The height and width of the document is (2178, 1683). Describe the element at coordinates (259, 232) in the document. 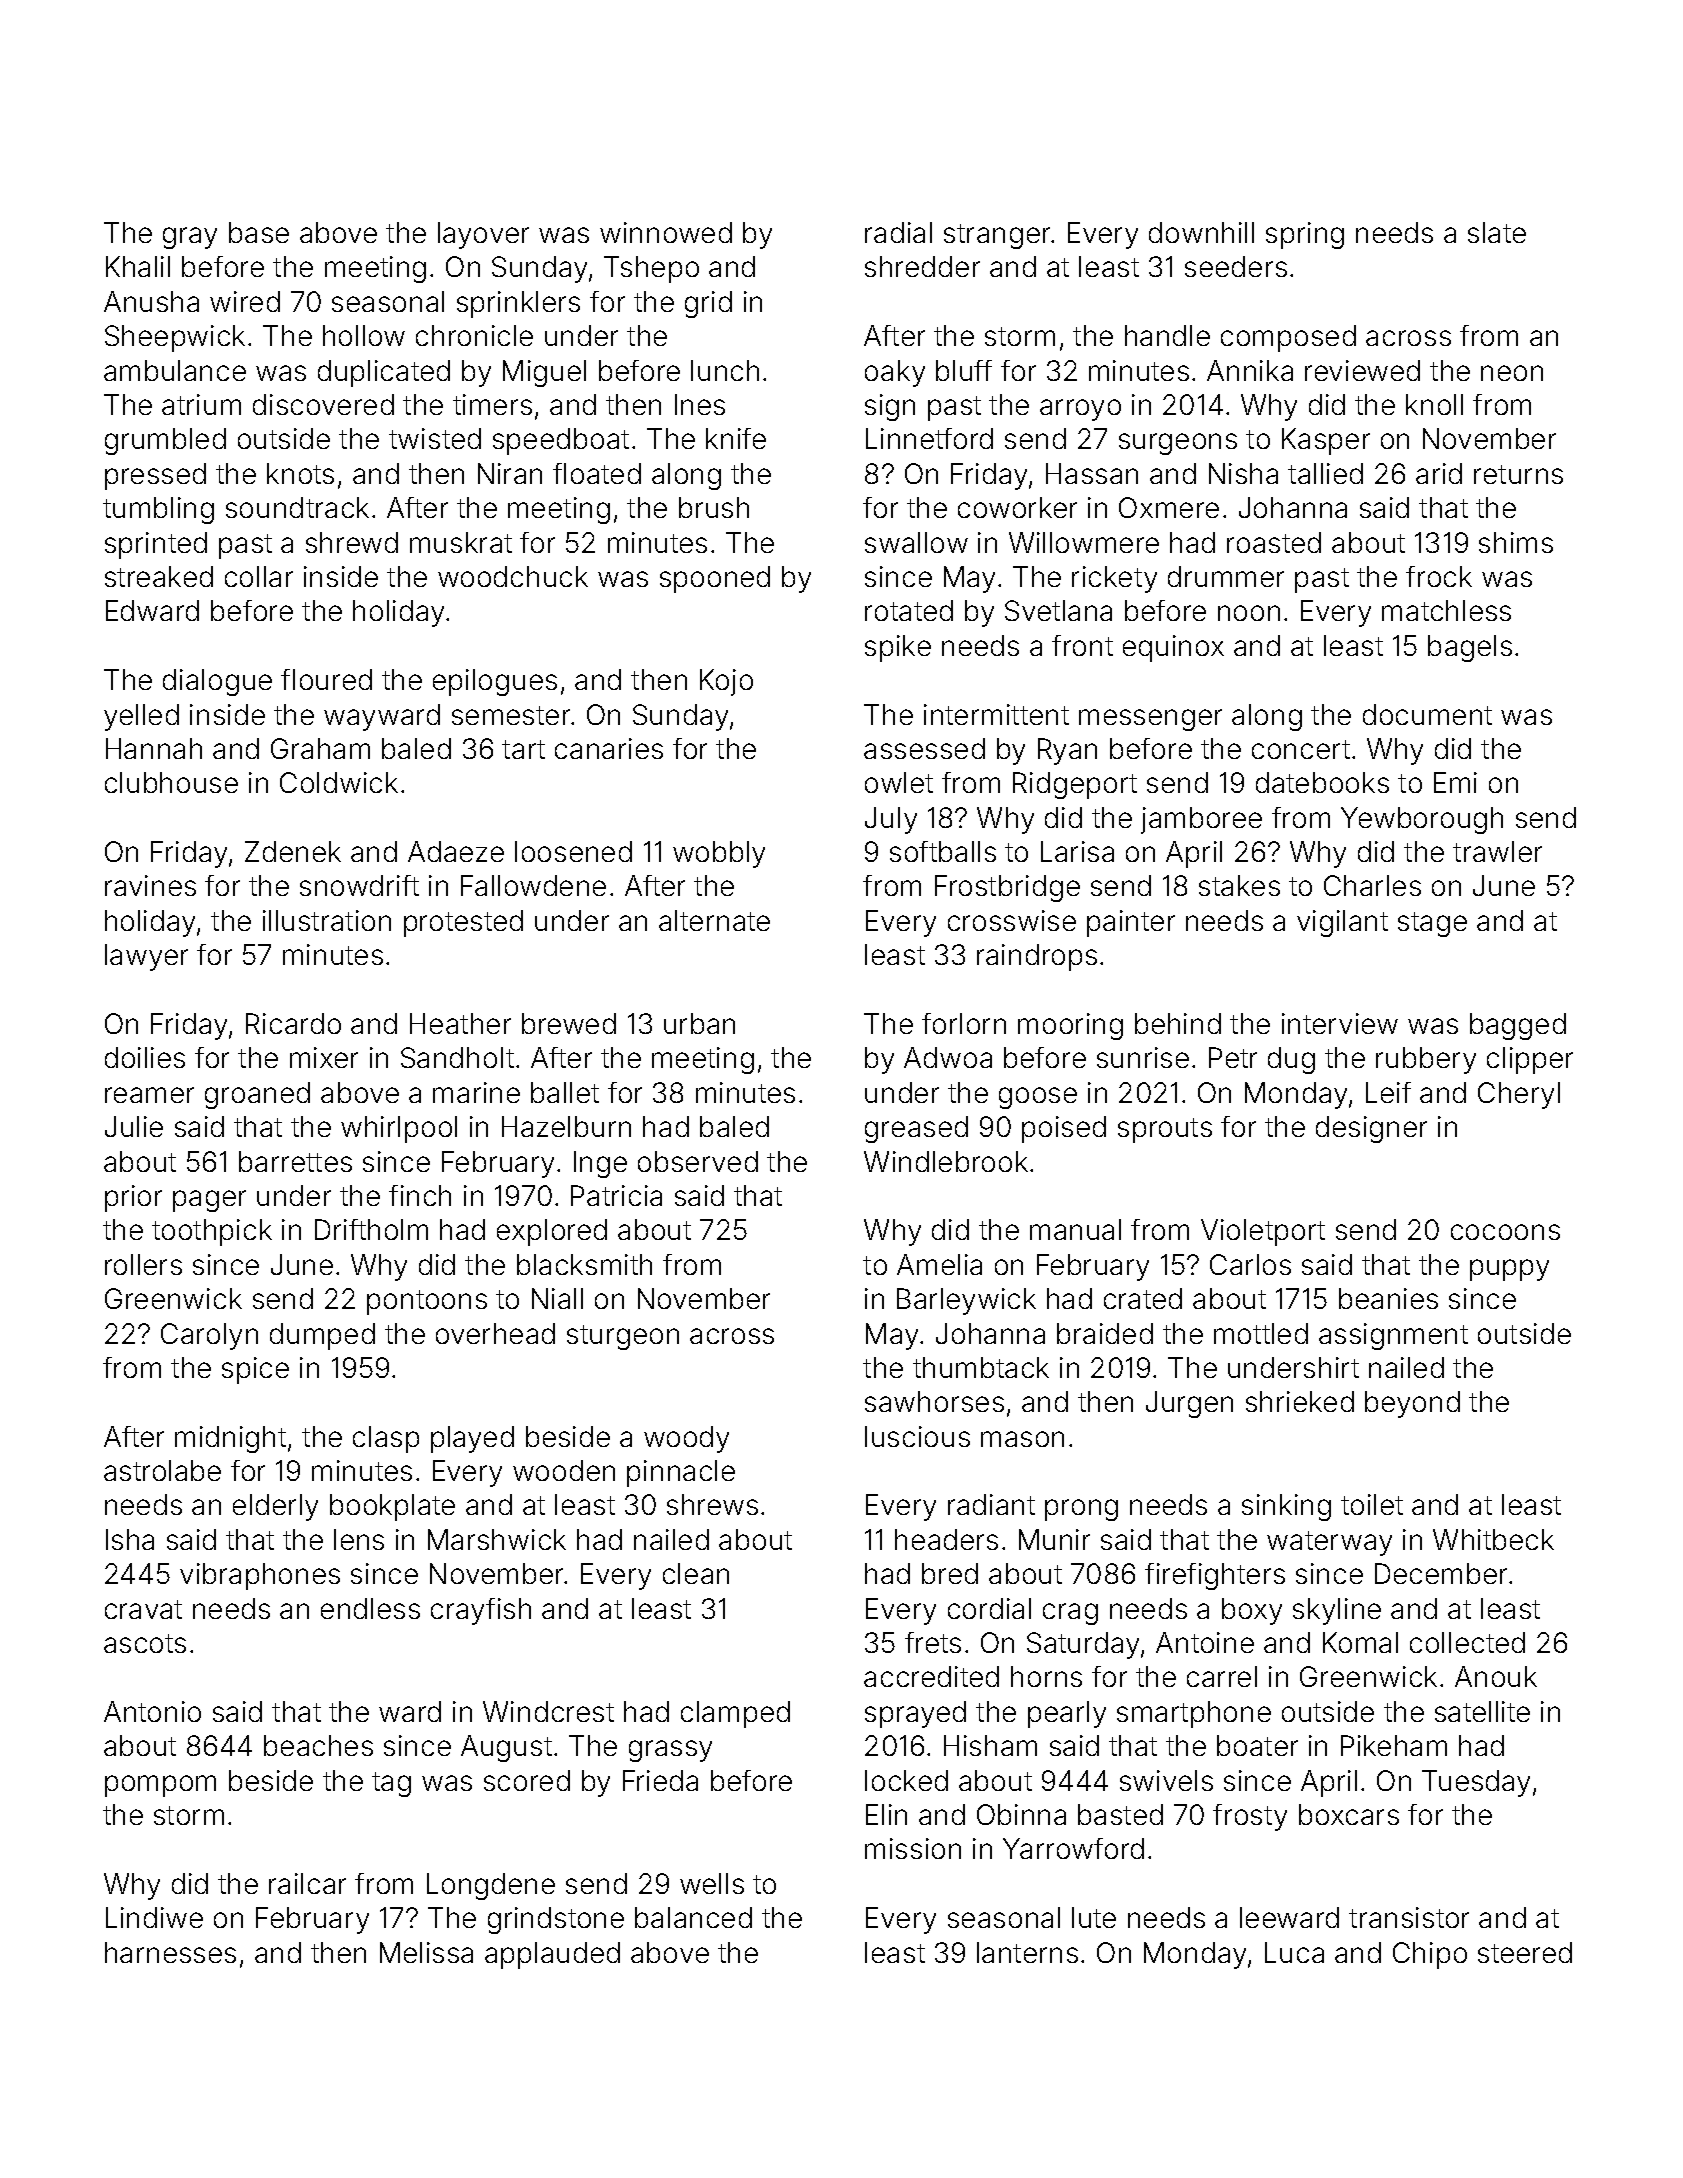

I see `base` at that location.
